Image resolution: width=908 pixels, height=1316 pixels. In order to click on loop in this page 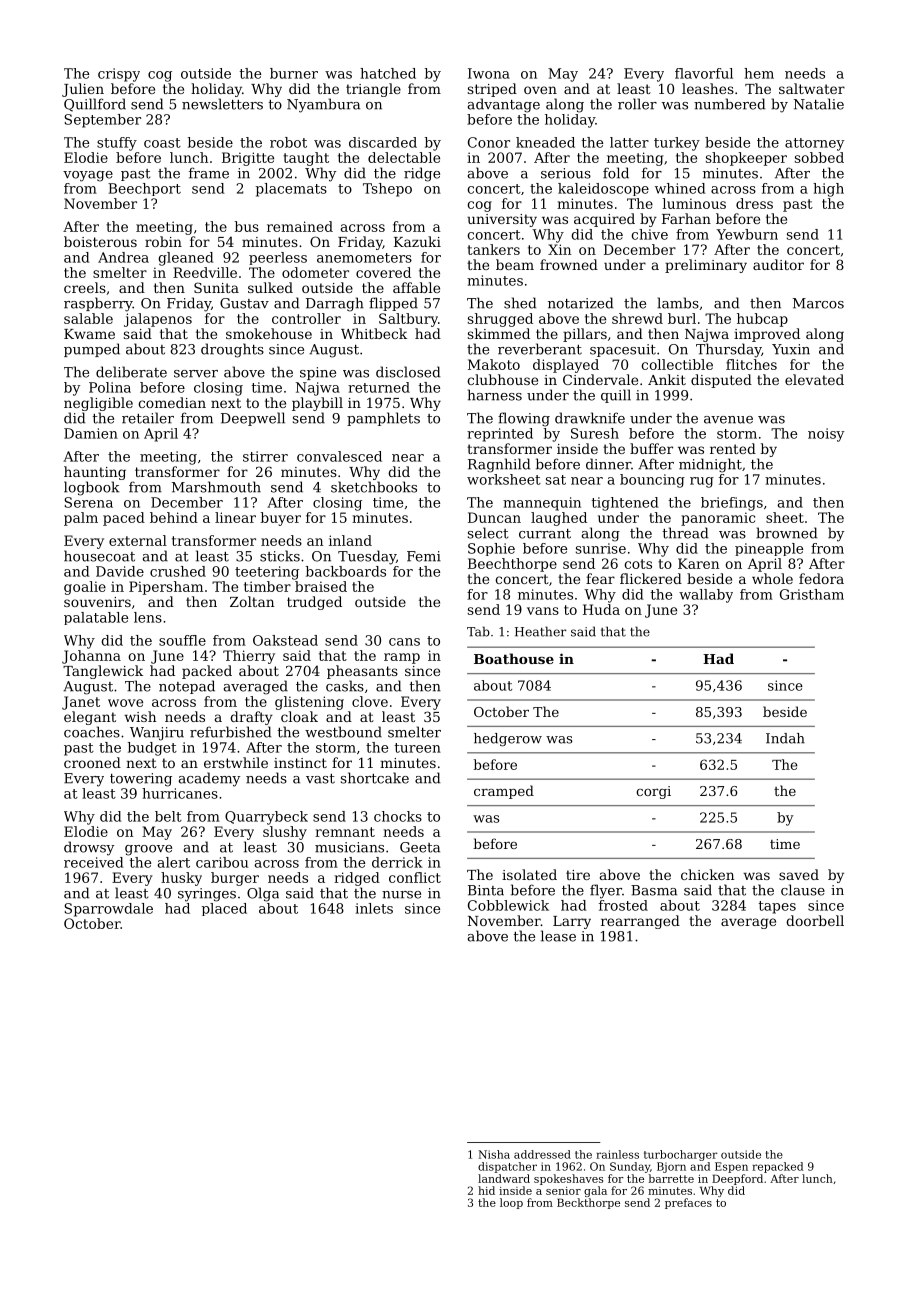, I will do `click(511, 1203)`.
